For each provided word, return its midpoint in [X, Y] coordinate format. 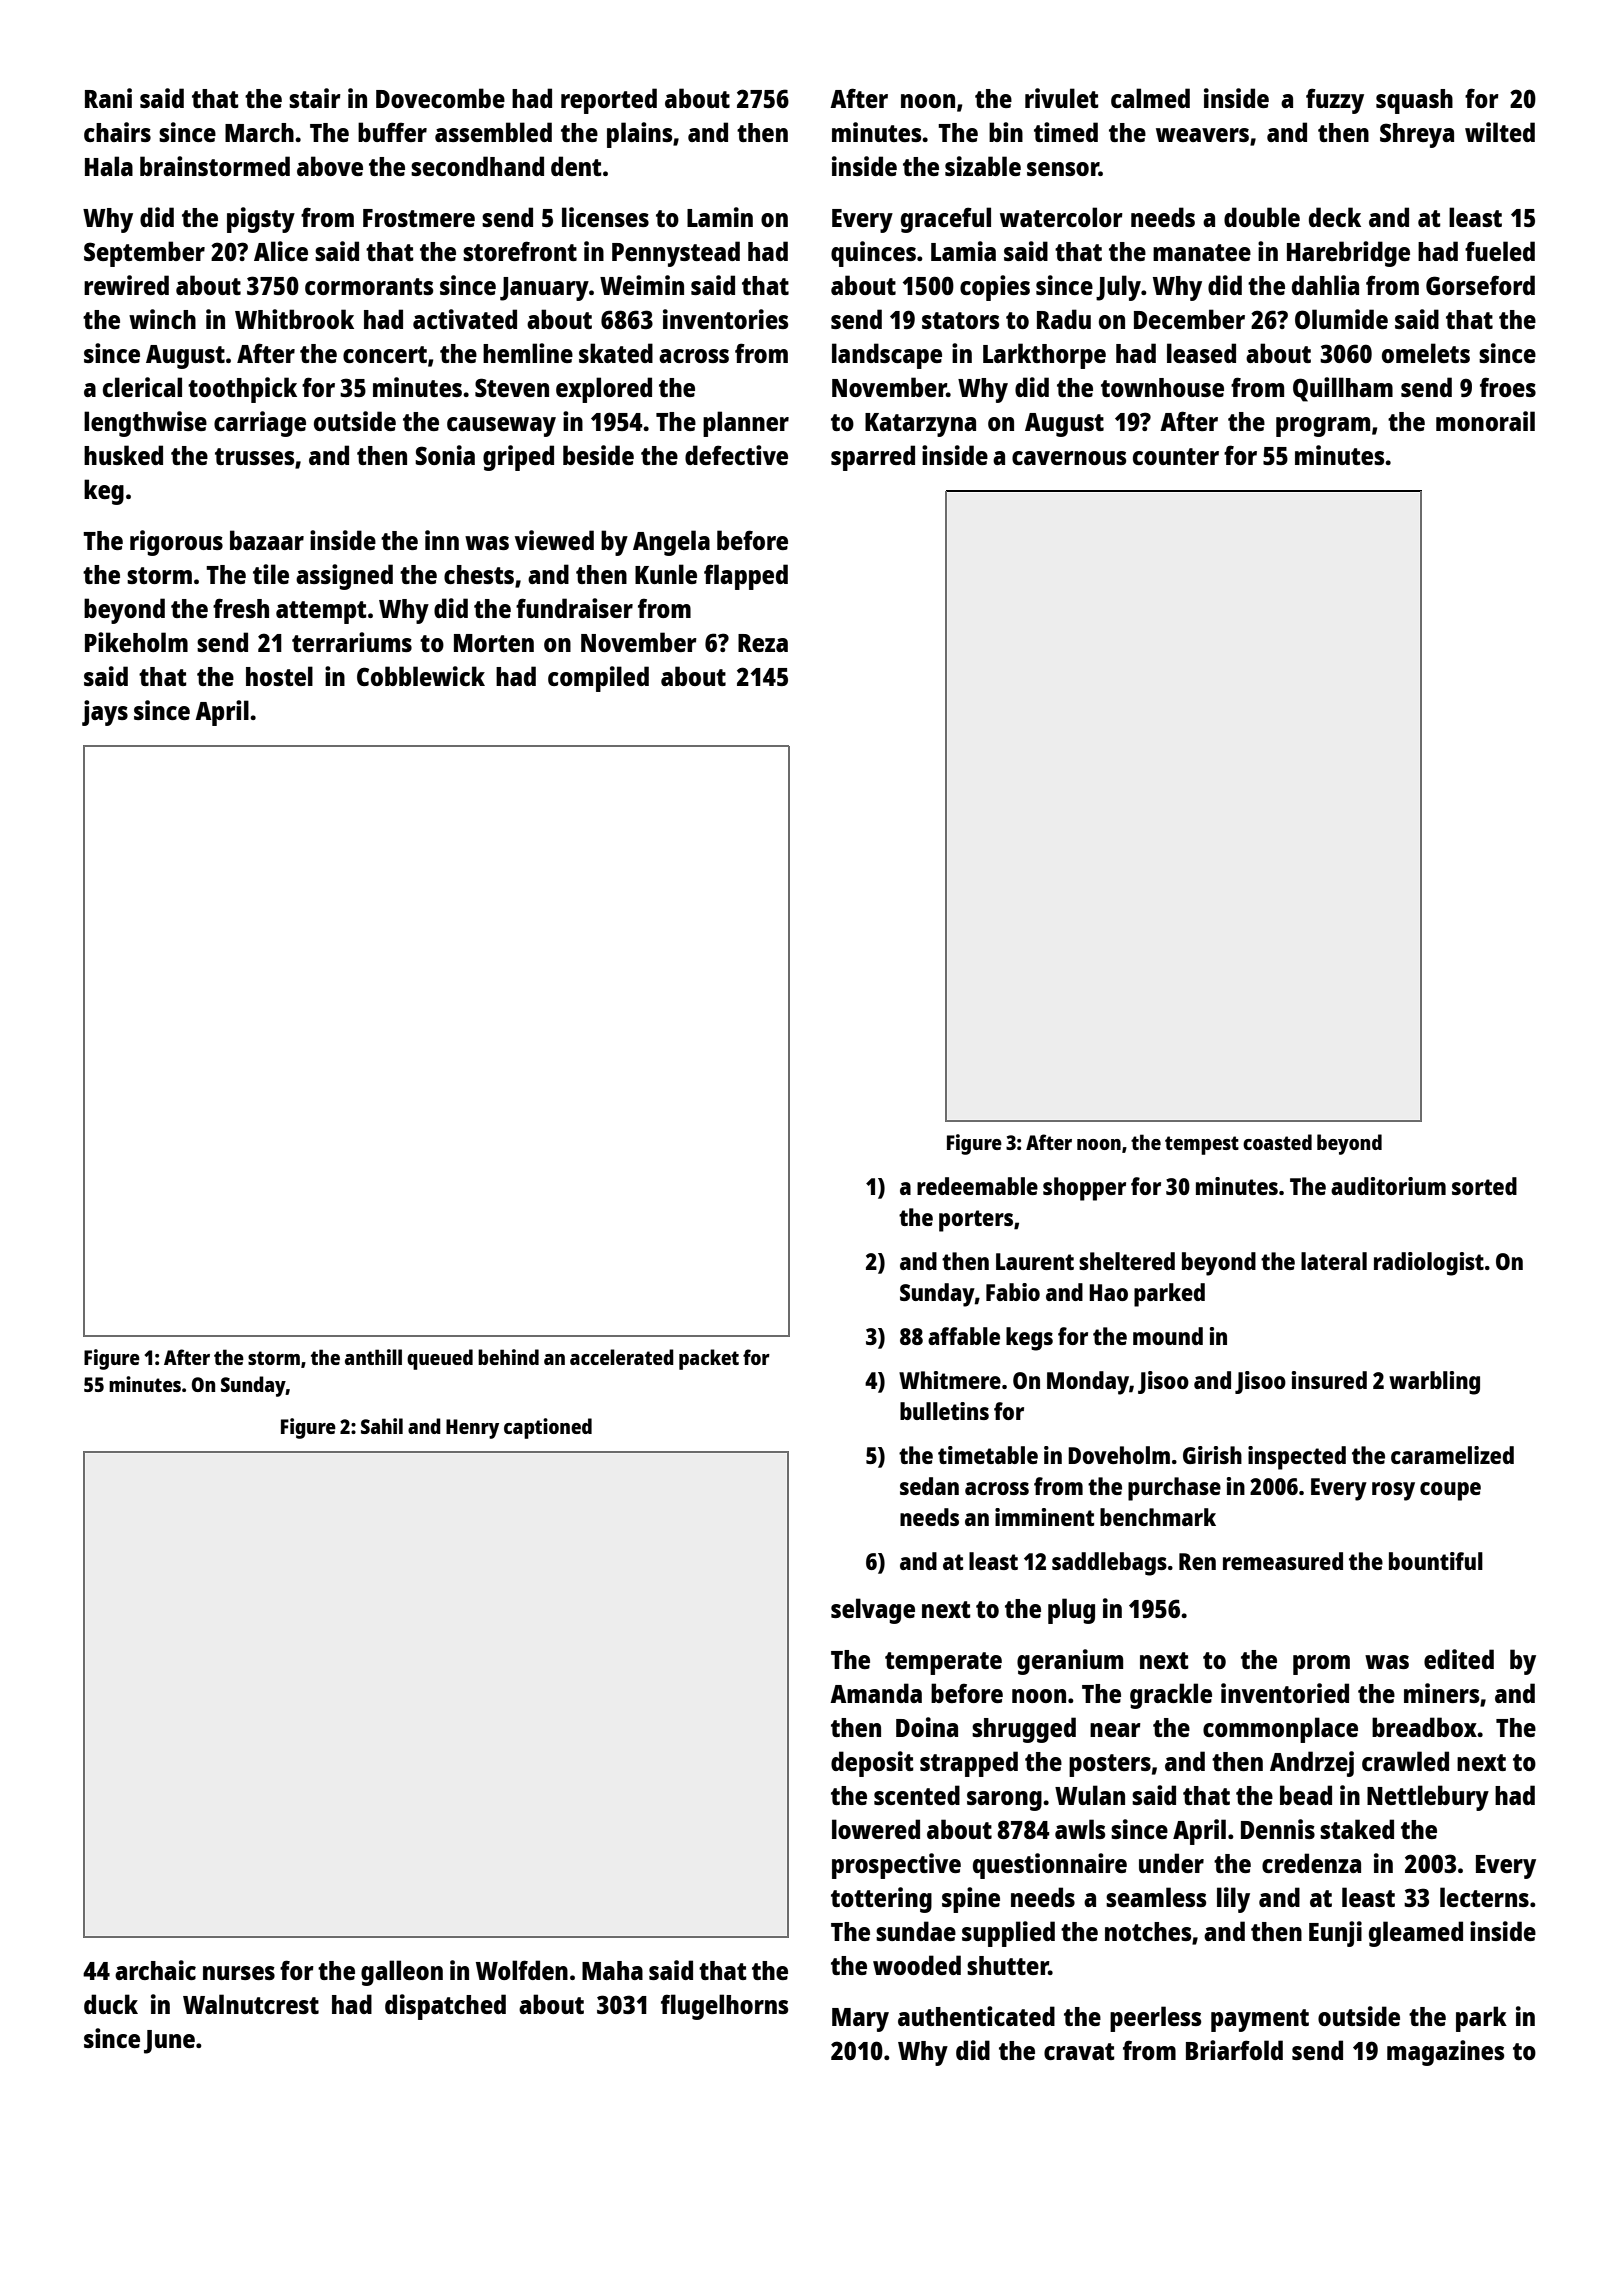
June [169, 2042]
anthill [373, 1357]
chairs [117, 132]
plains [639, 135]
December [1189, 319]
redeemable [977, 1186]
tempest [1202, 1145]
